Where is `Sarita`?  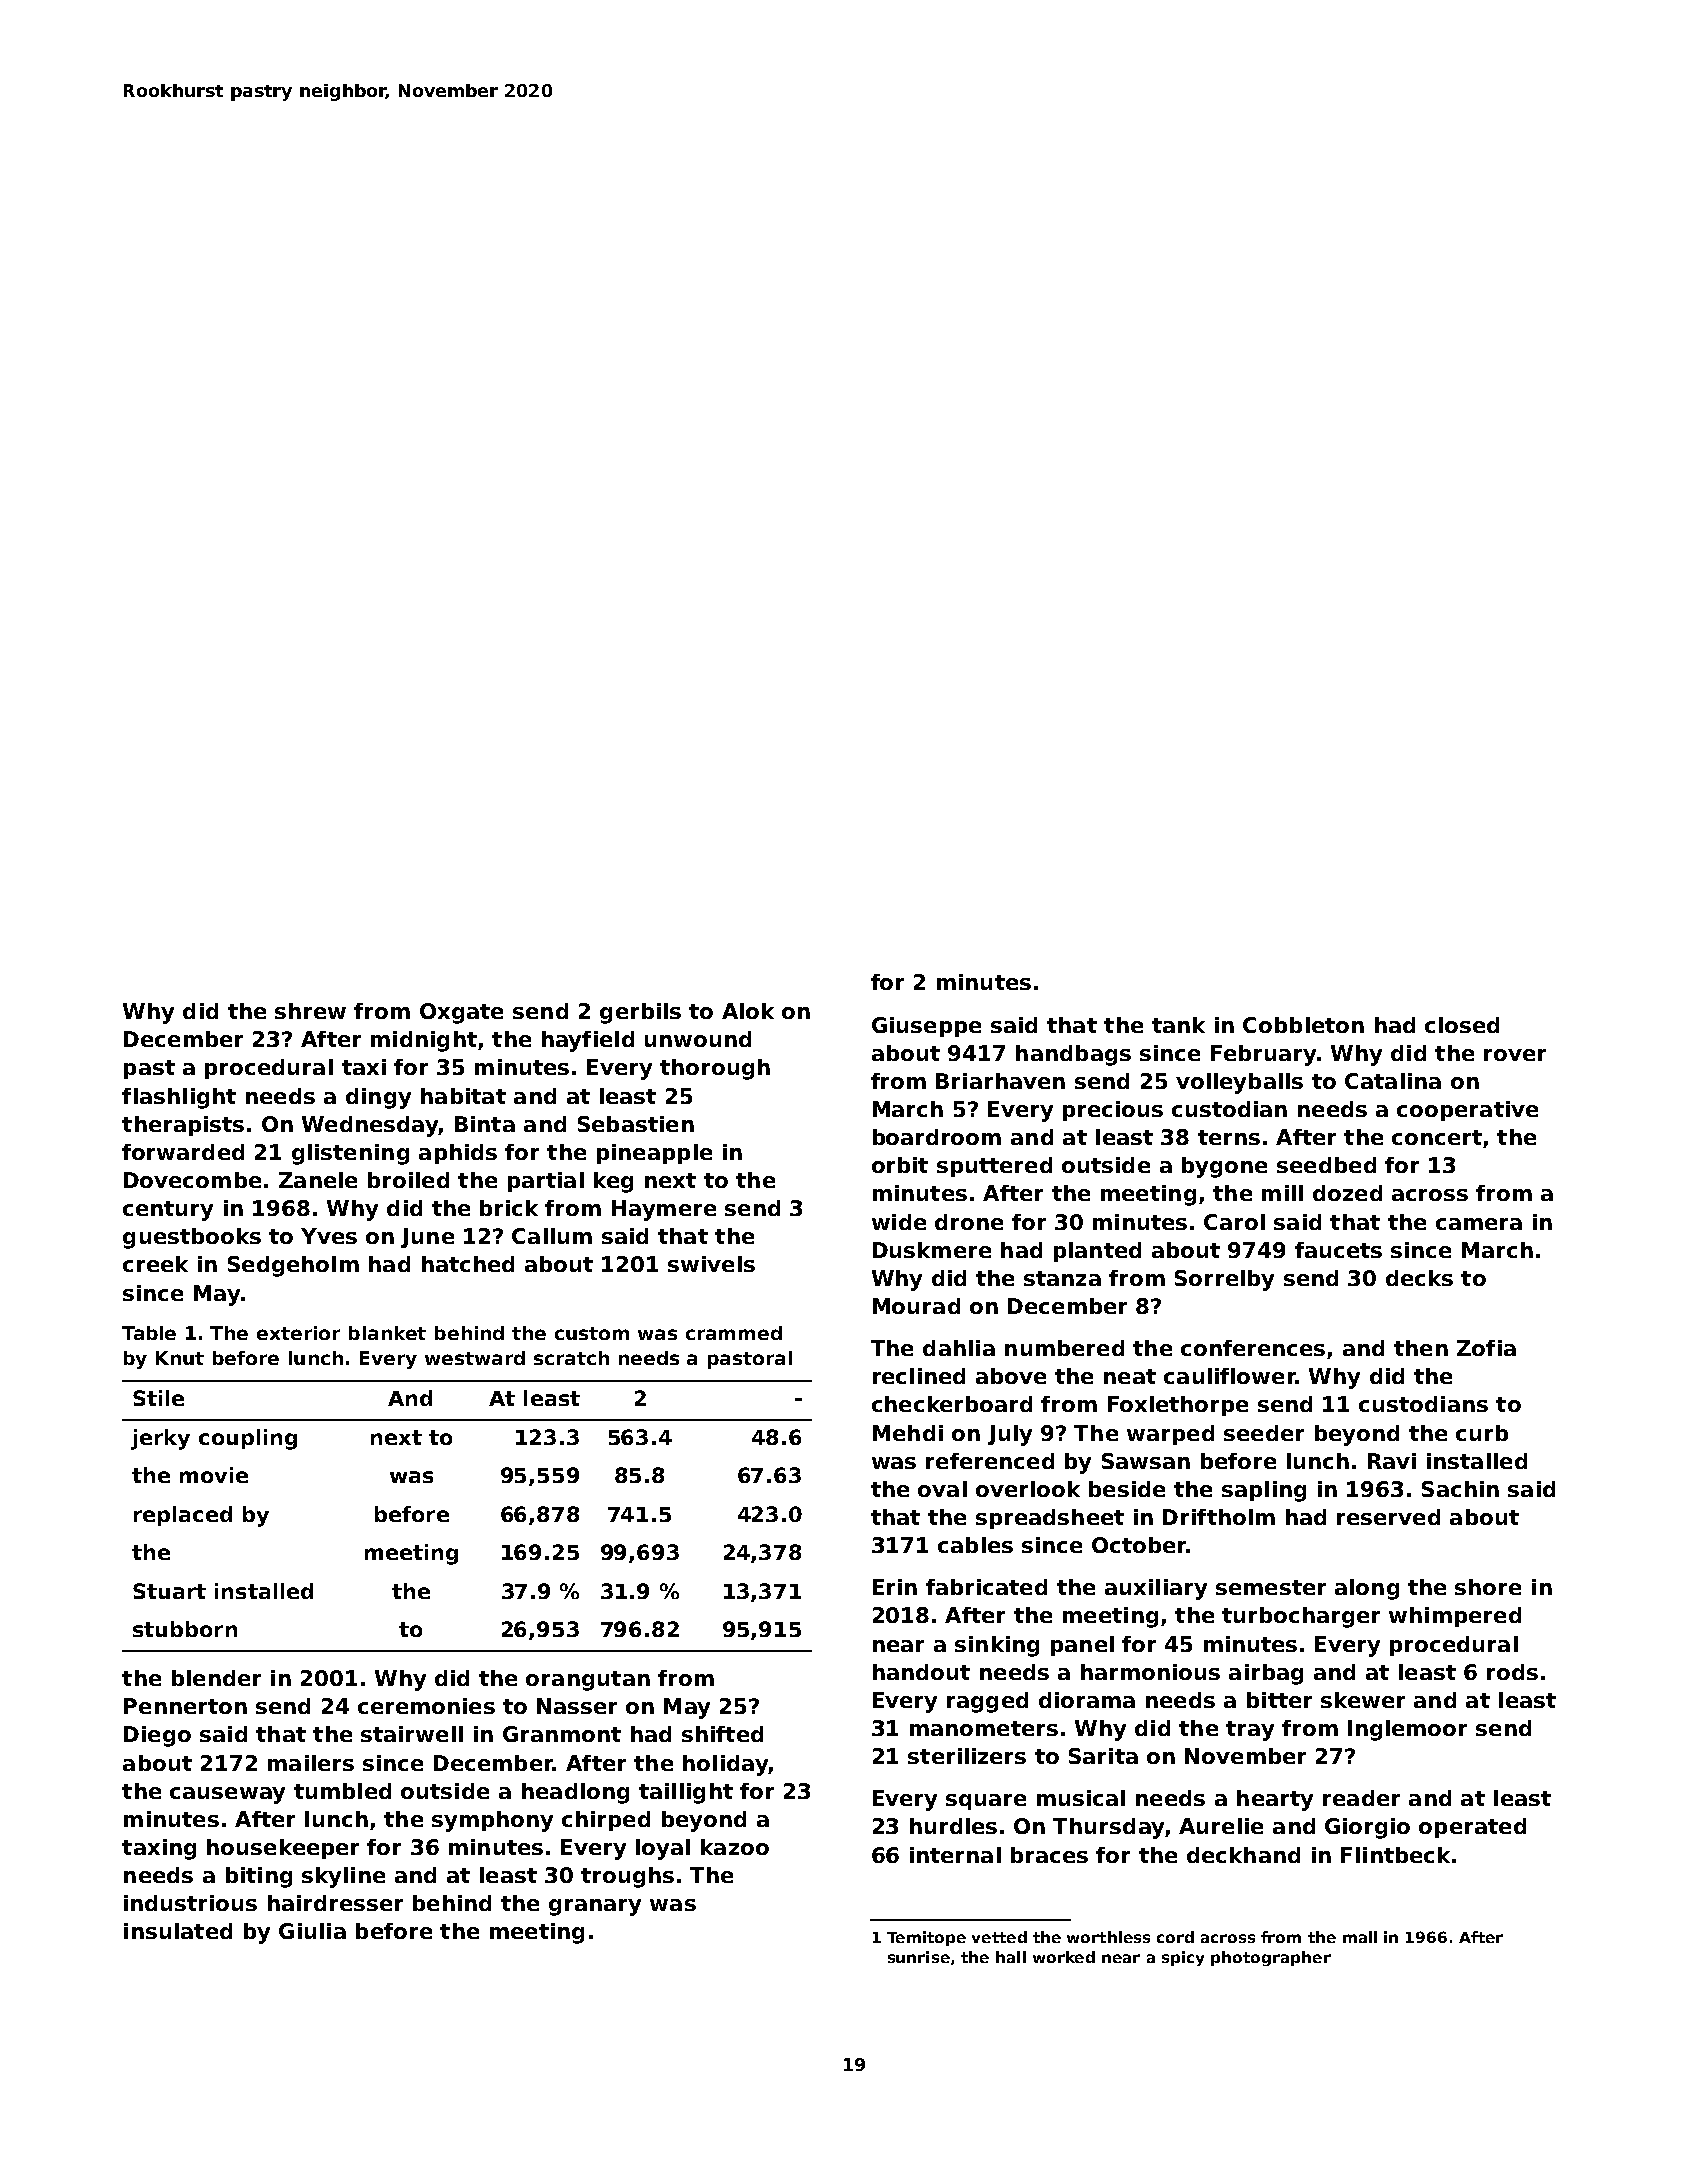
Sarita is located at coordinates (1103, 1756).
